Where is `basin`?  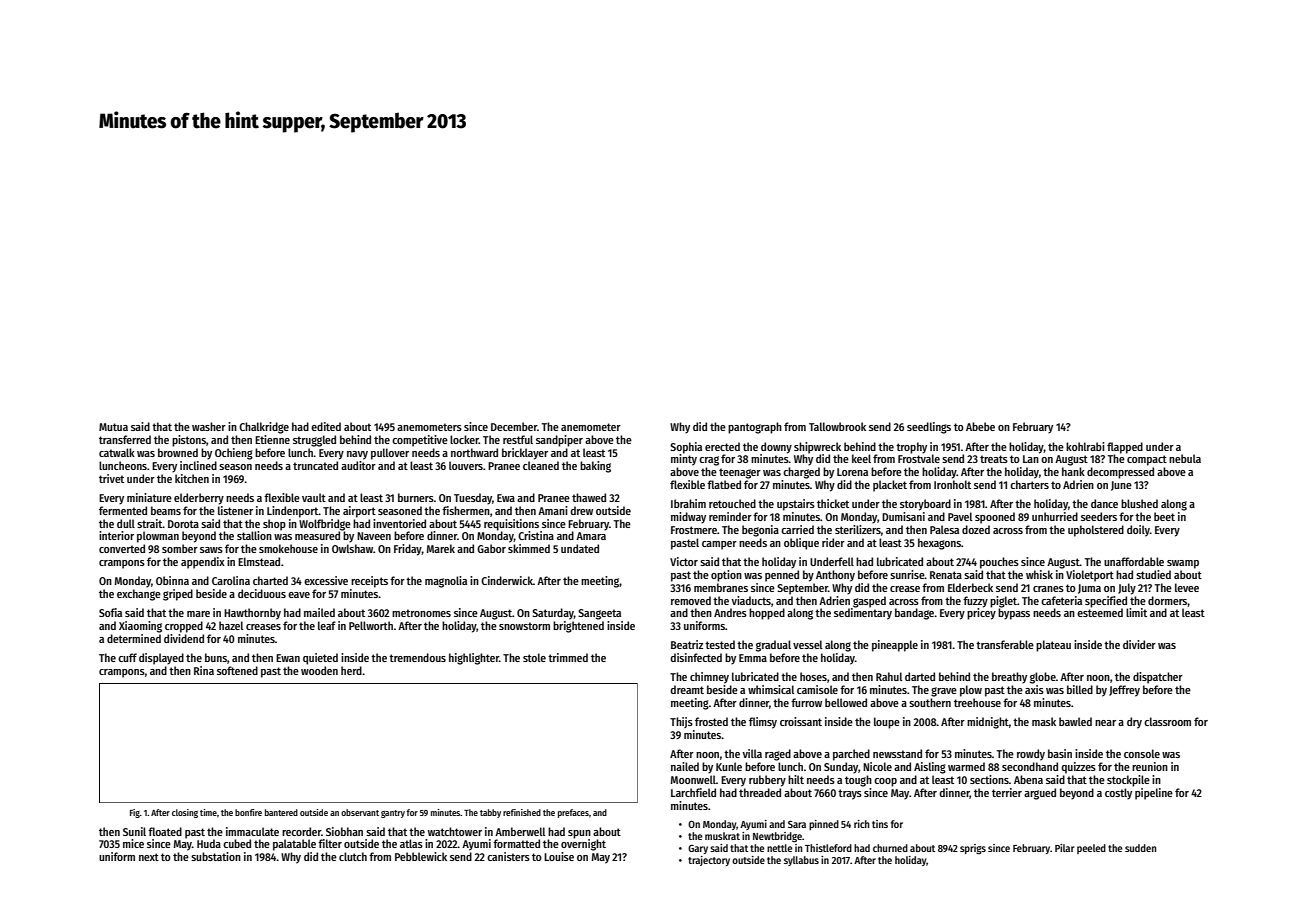
basin is located at coordinates (1060, 753).
